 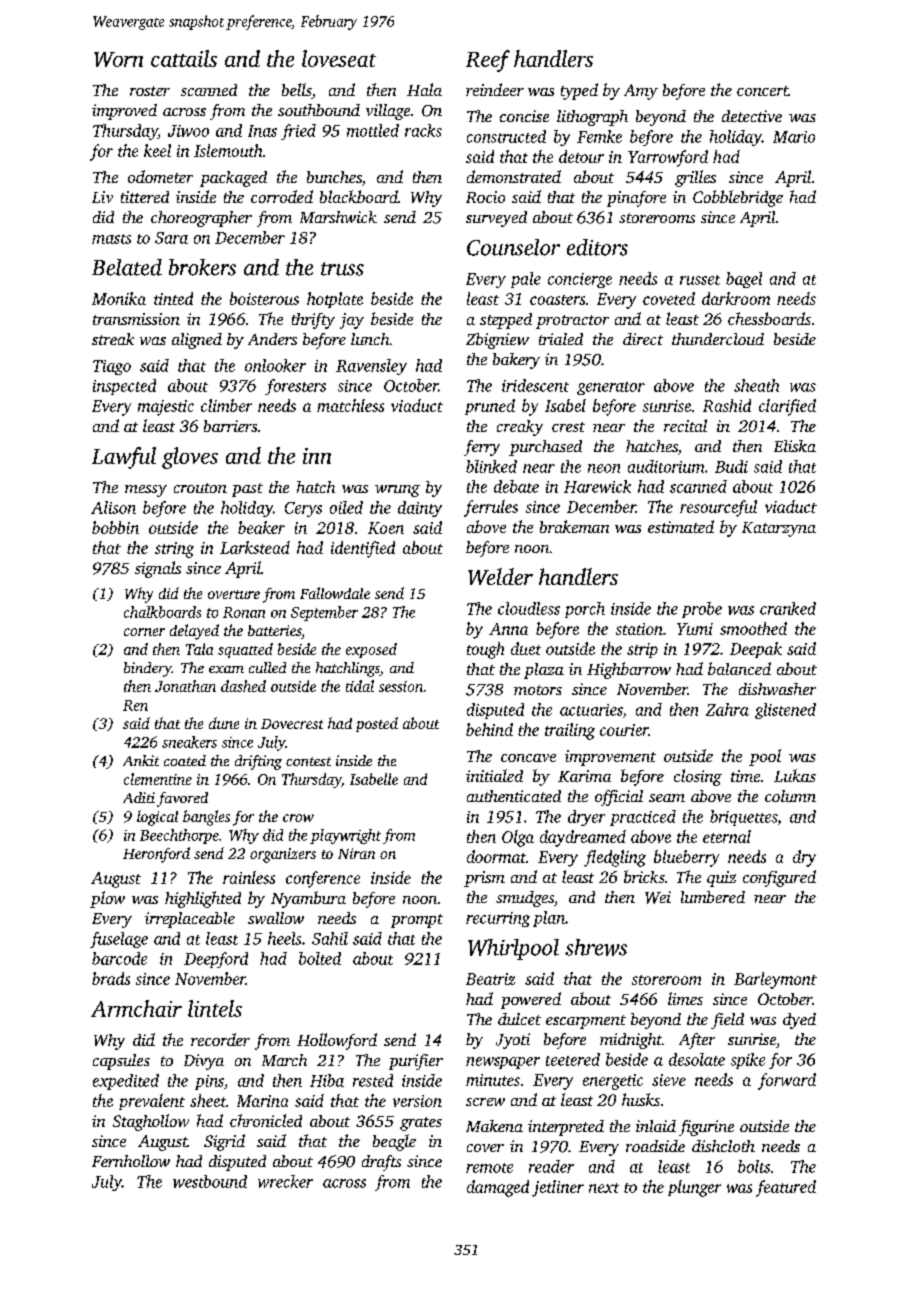 I want to click on irreplaceable, so click(x=190, y=920).
